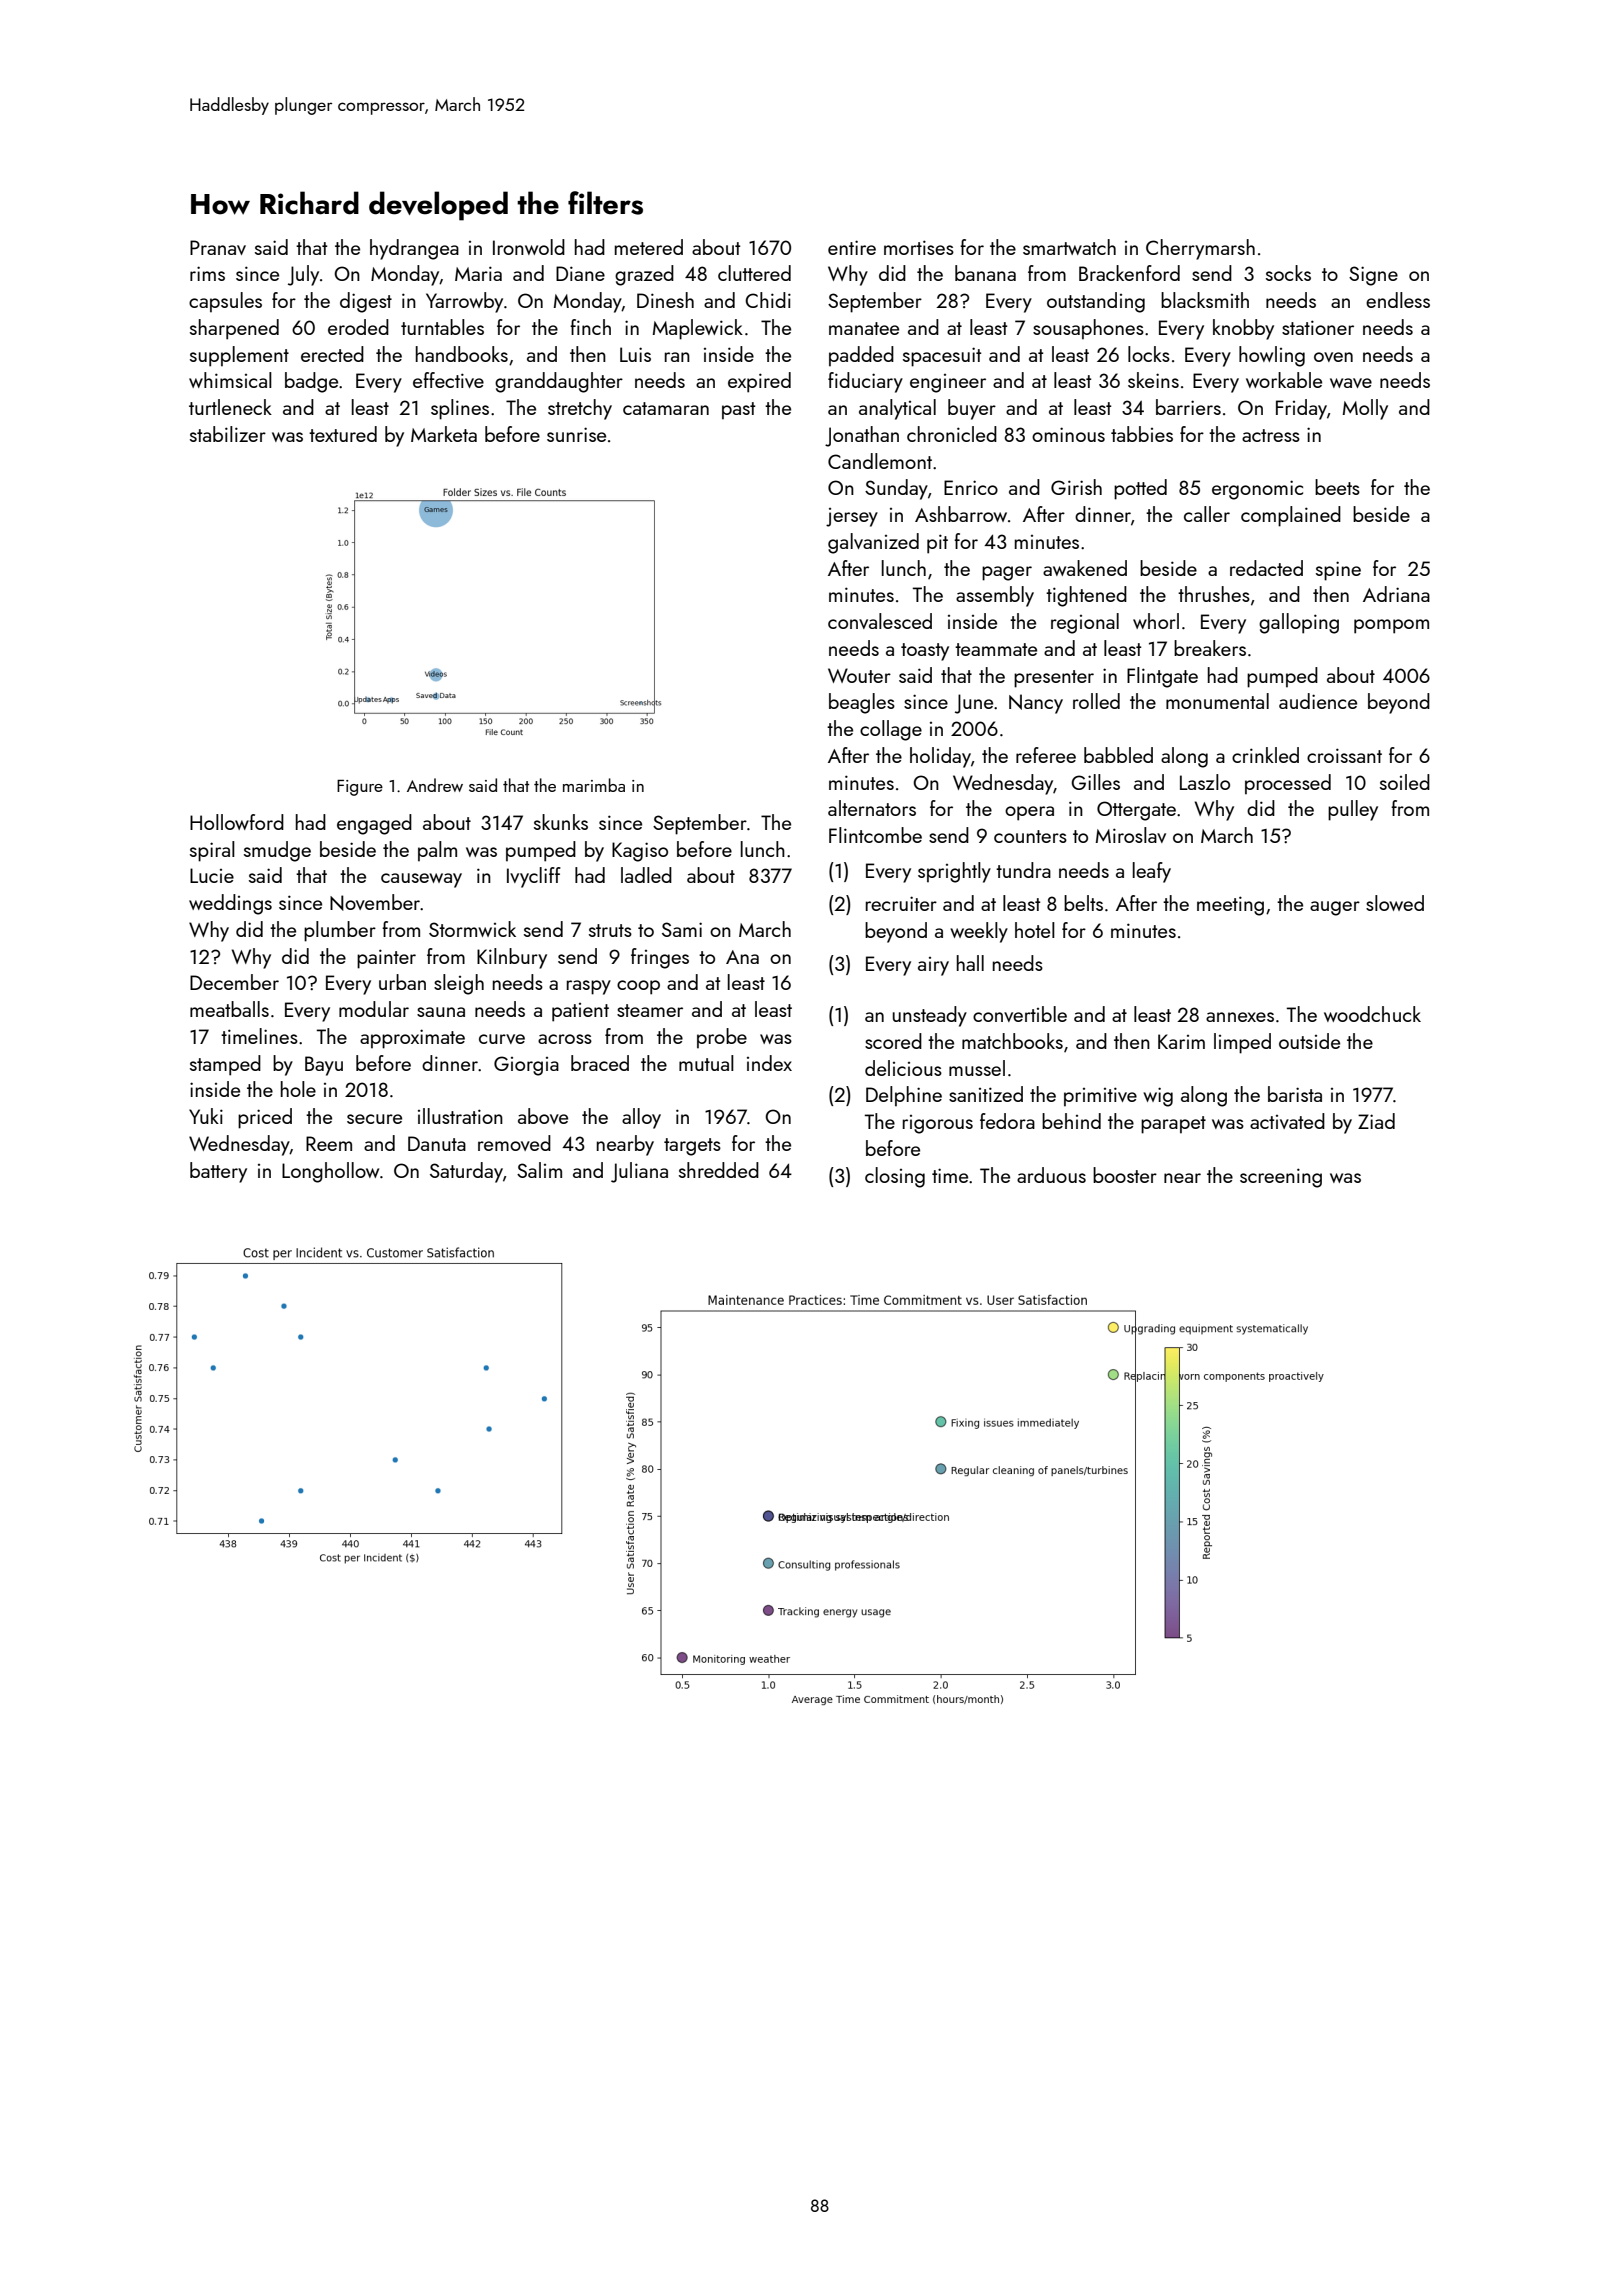 The image size is (1620, 2292). I want to click on babbled, so click(1118, 755).
